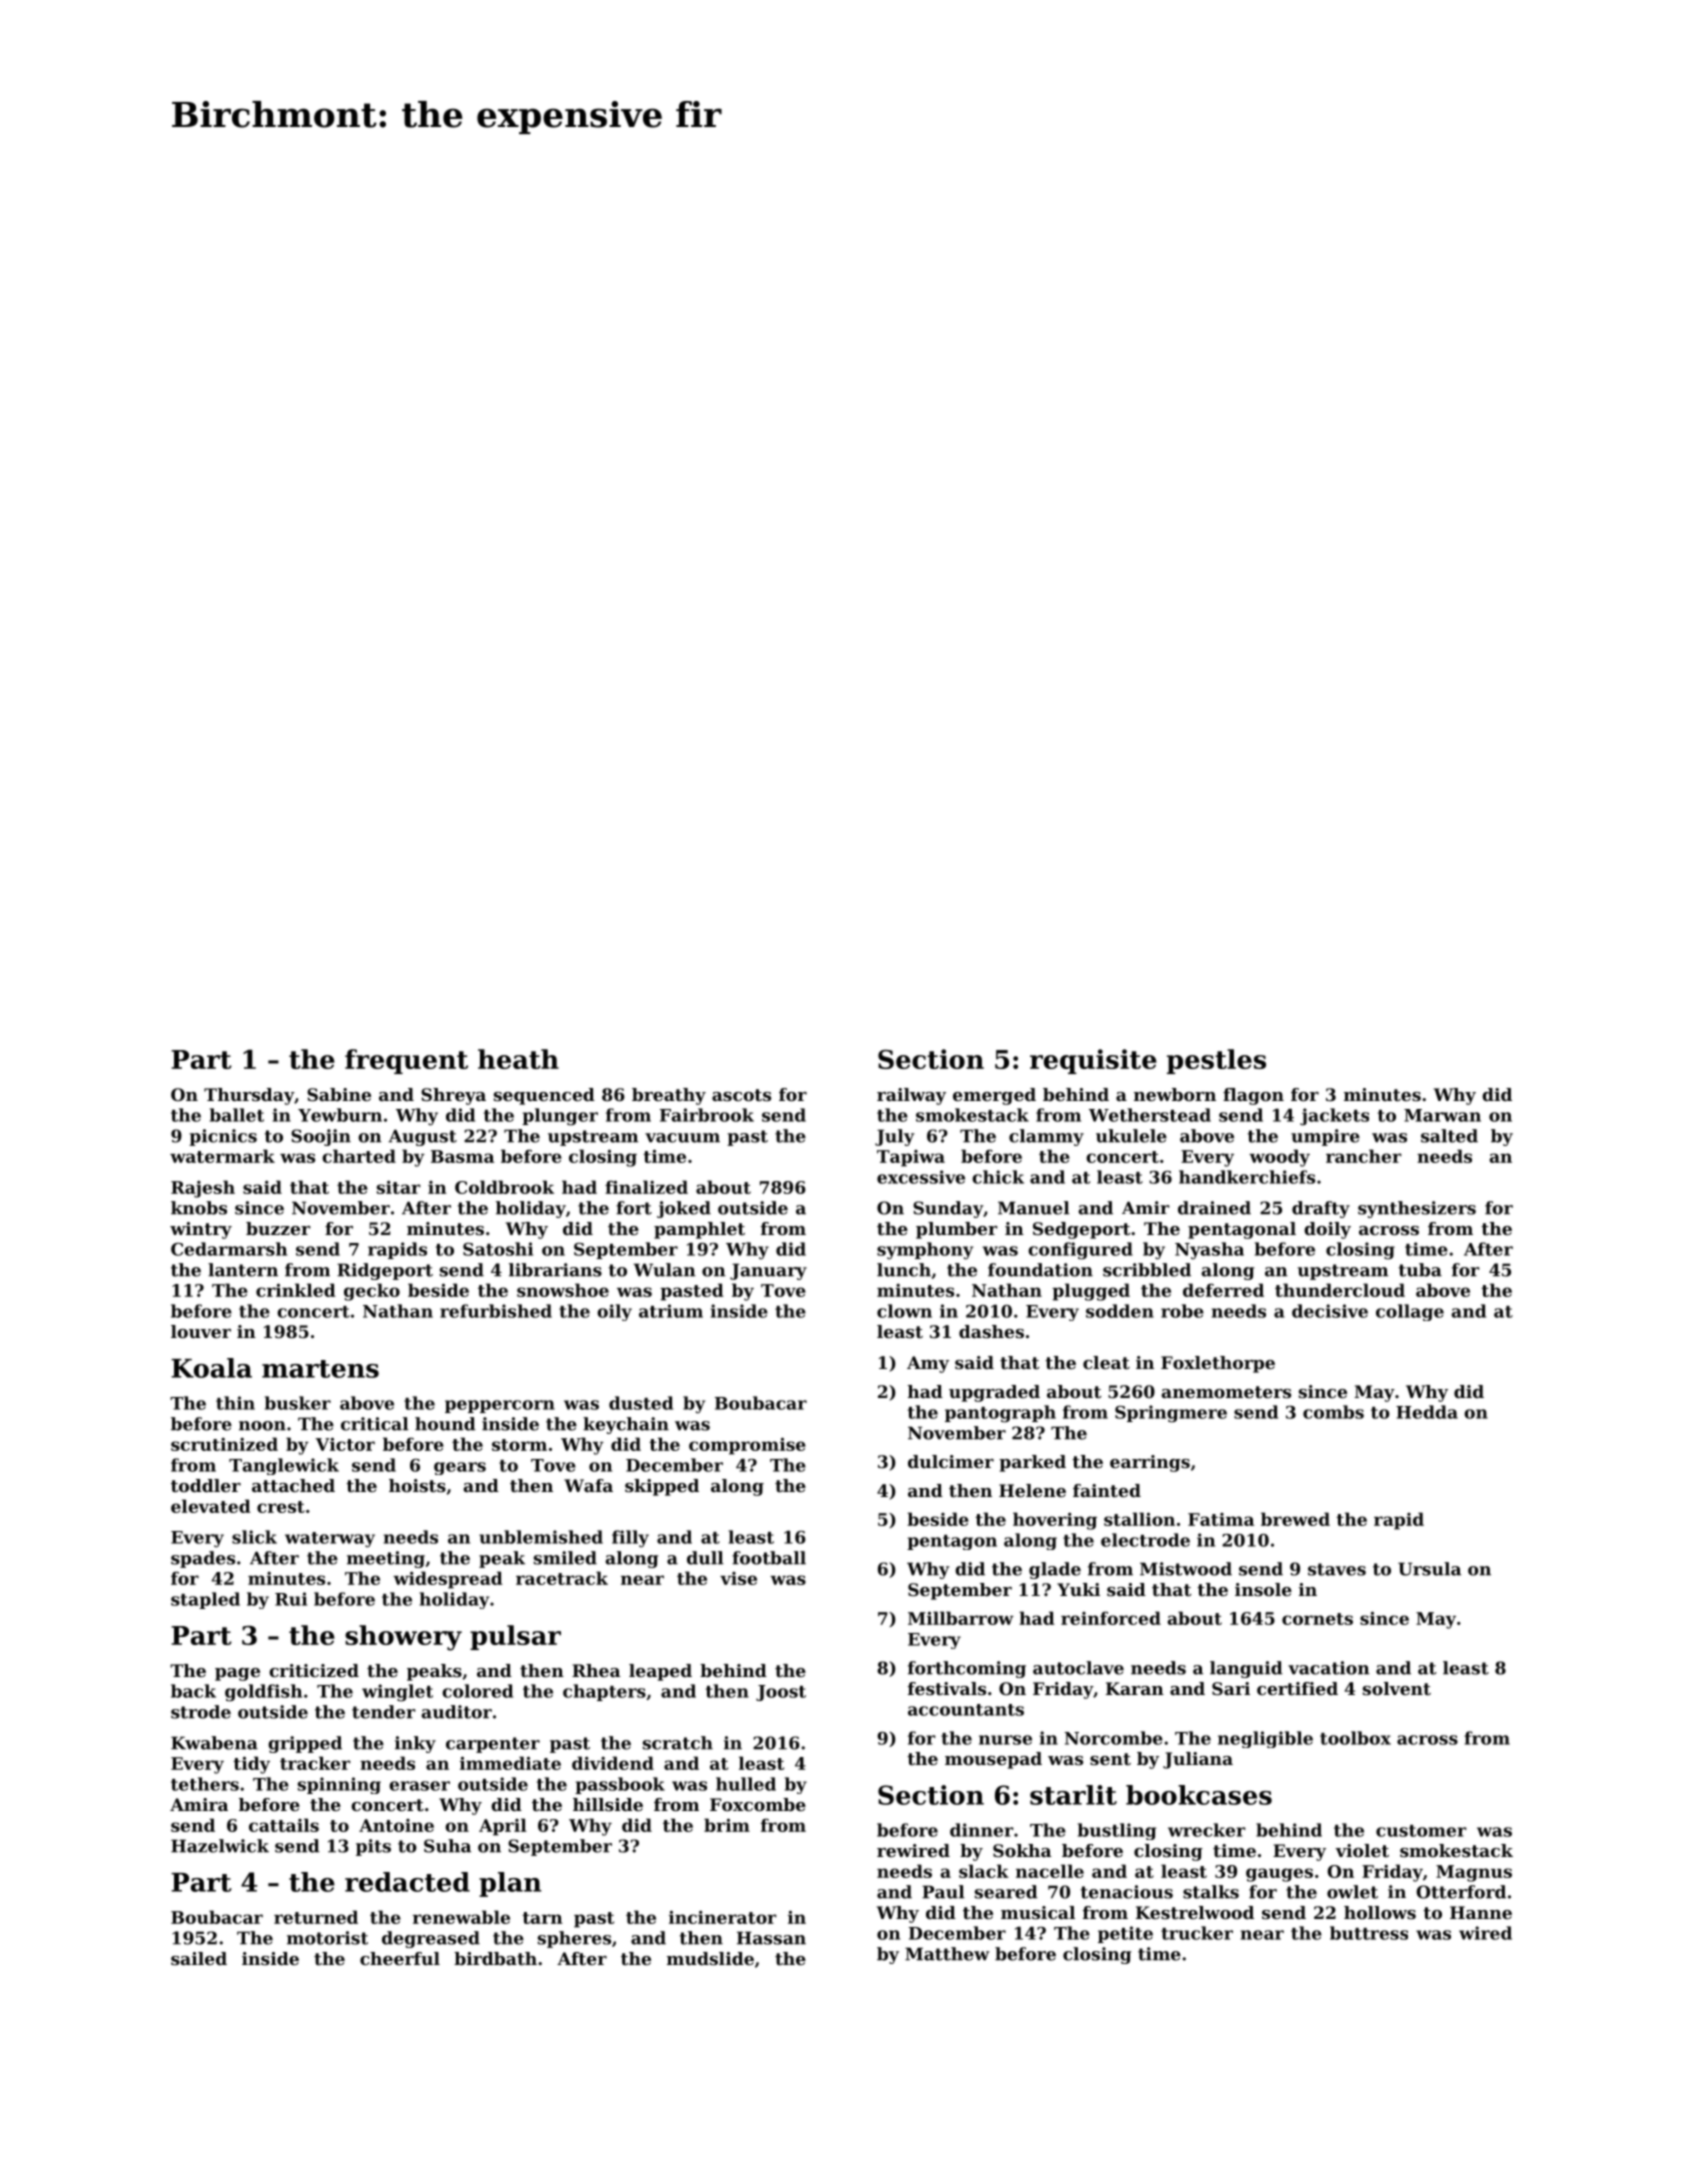 Image resolution: width=1683 pixels, height=2178 pixels. What do you see at coordinates (1216, 1061) in the document?
I see `pestles` at bounding box center [1216, 1061].
